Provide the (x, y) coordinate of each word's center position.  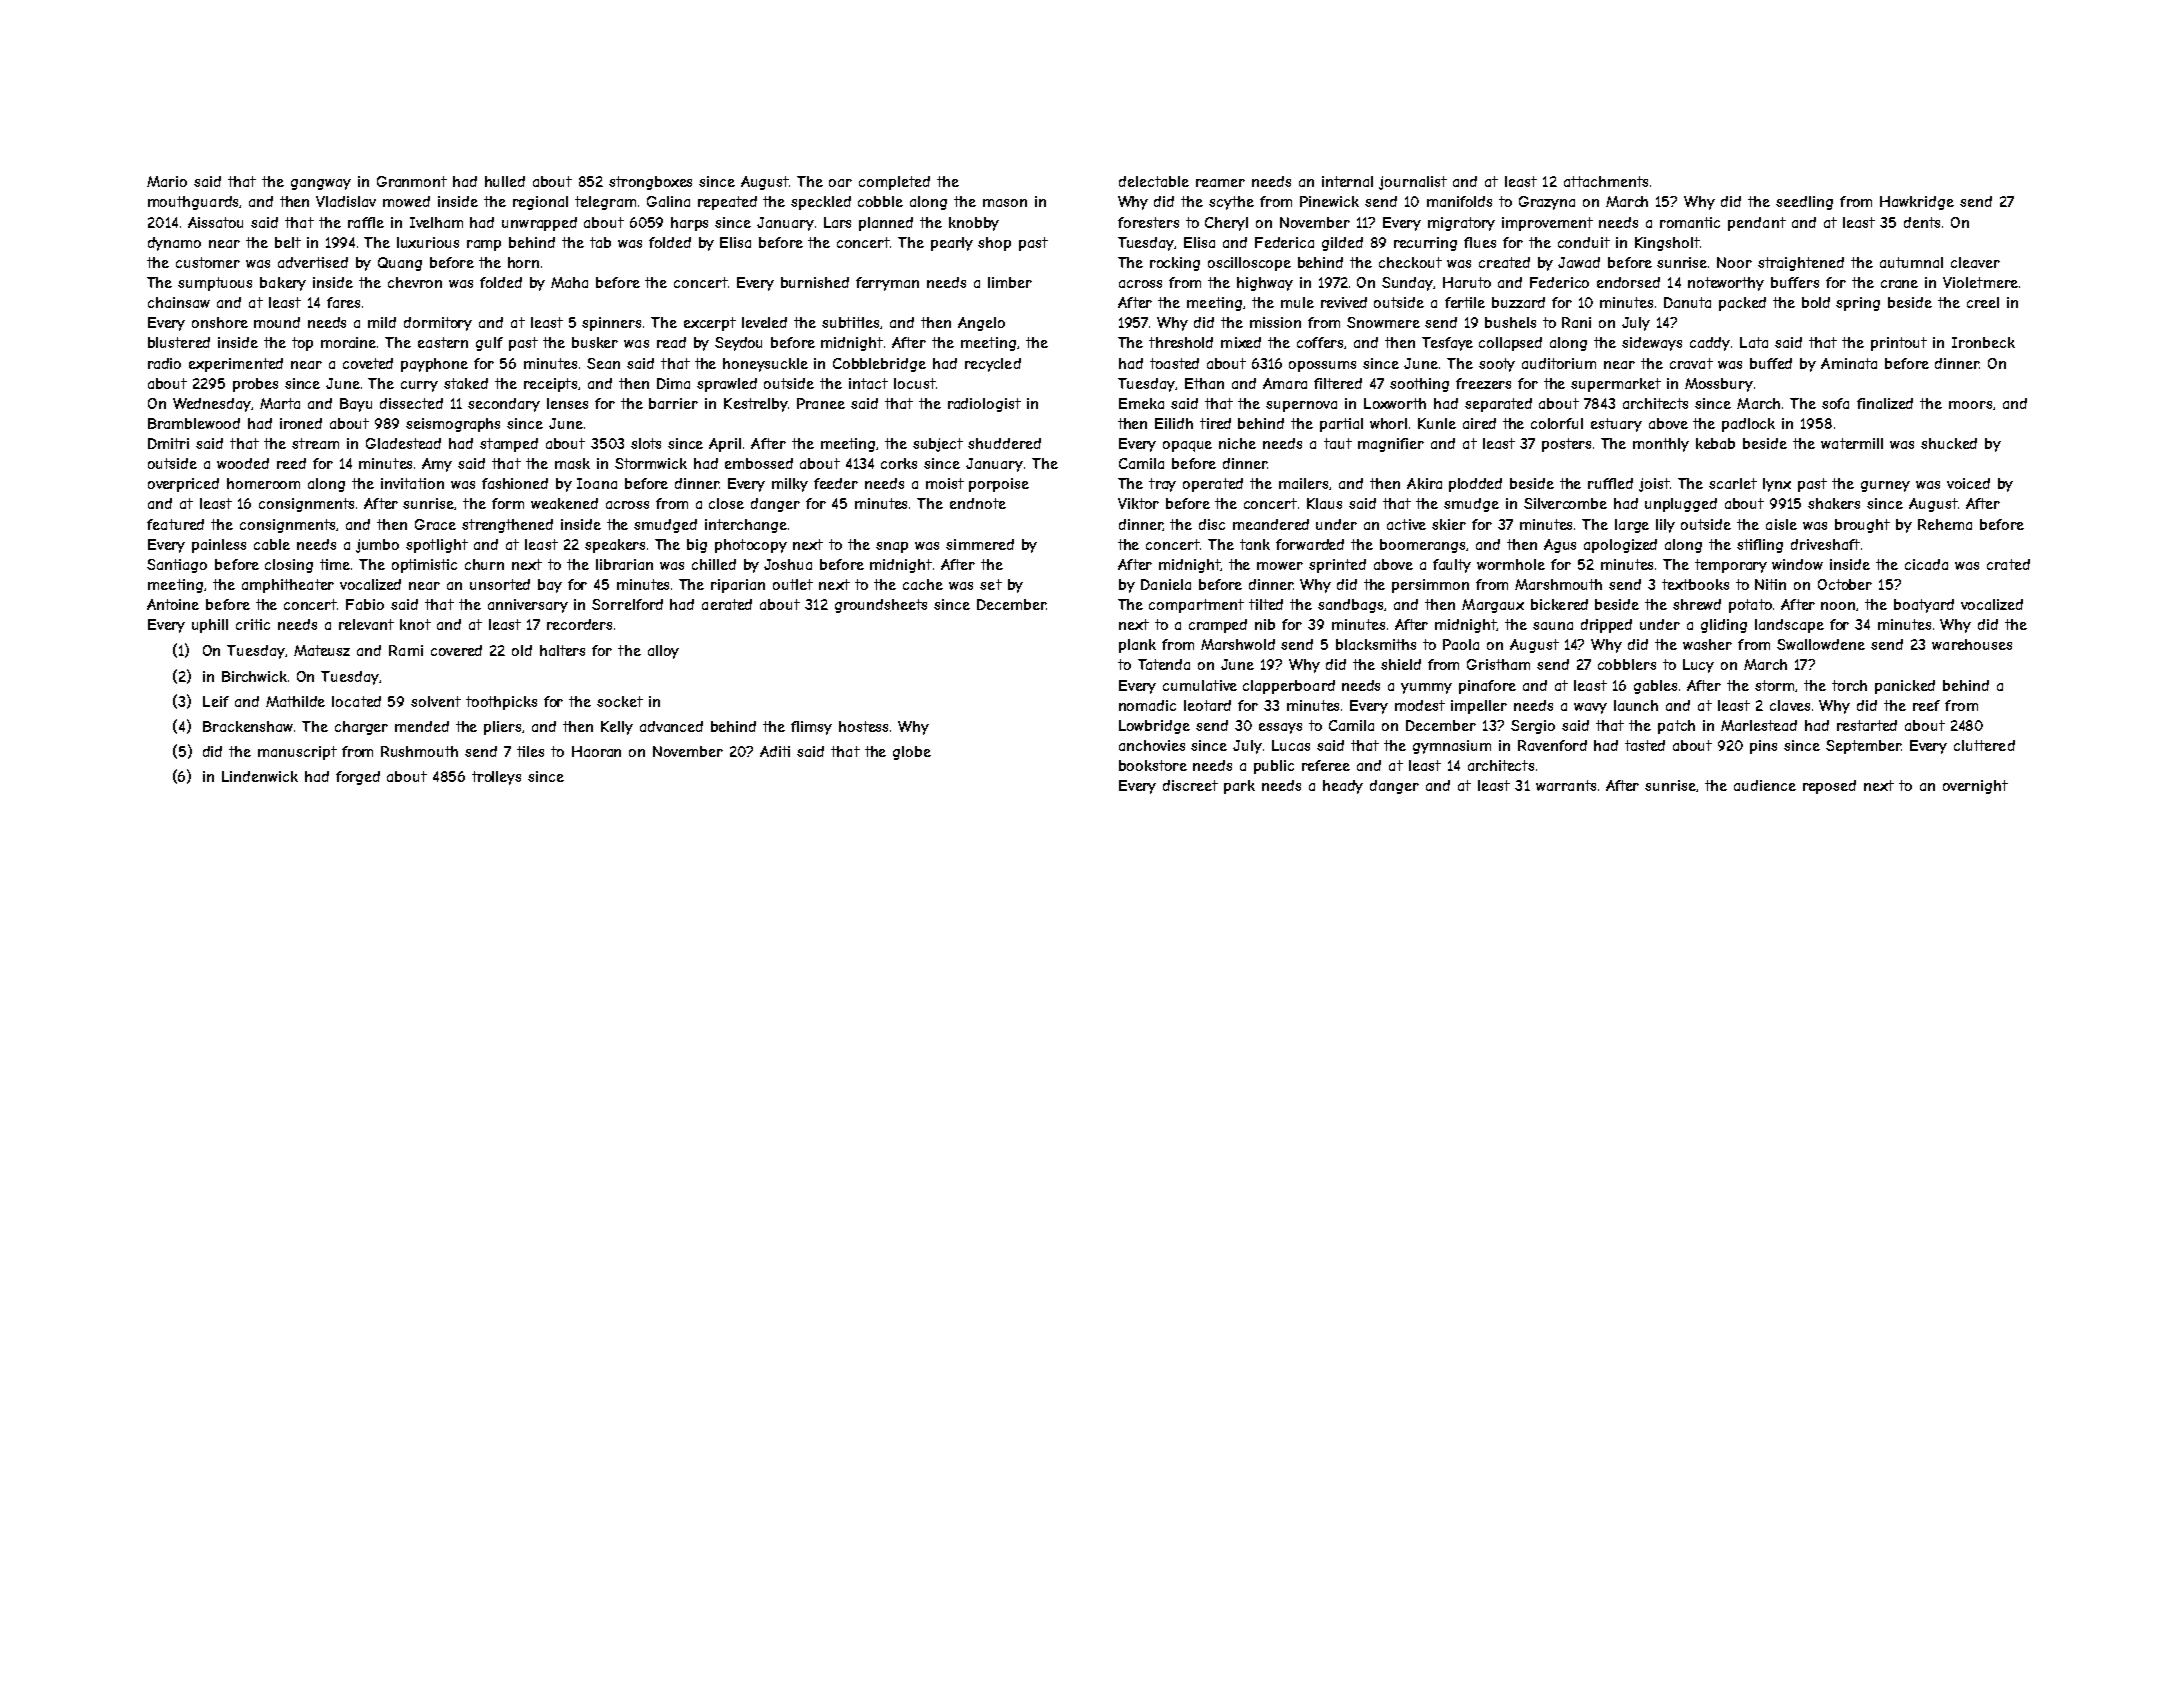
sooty (1497, 365)
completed (894, 183)
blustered (179, 342)
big (697, 546)
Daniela (1166, 584)
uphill (210, 626)
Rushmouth (419, 751)
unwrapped (539, 224)
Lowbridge (1154, 727)
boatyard (1924, 606)
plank (1137, 646)
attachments (1606, 181)
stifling (1760, 546)
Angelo (981, 324)
